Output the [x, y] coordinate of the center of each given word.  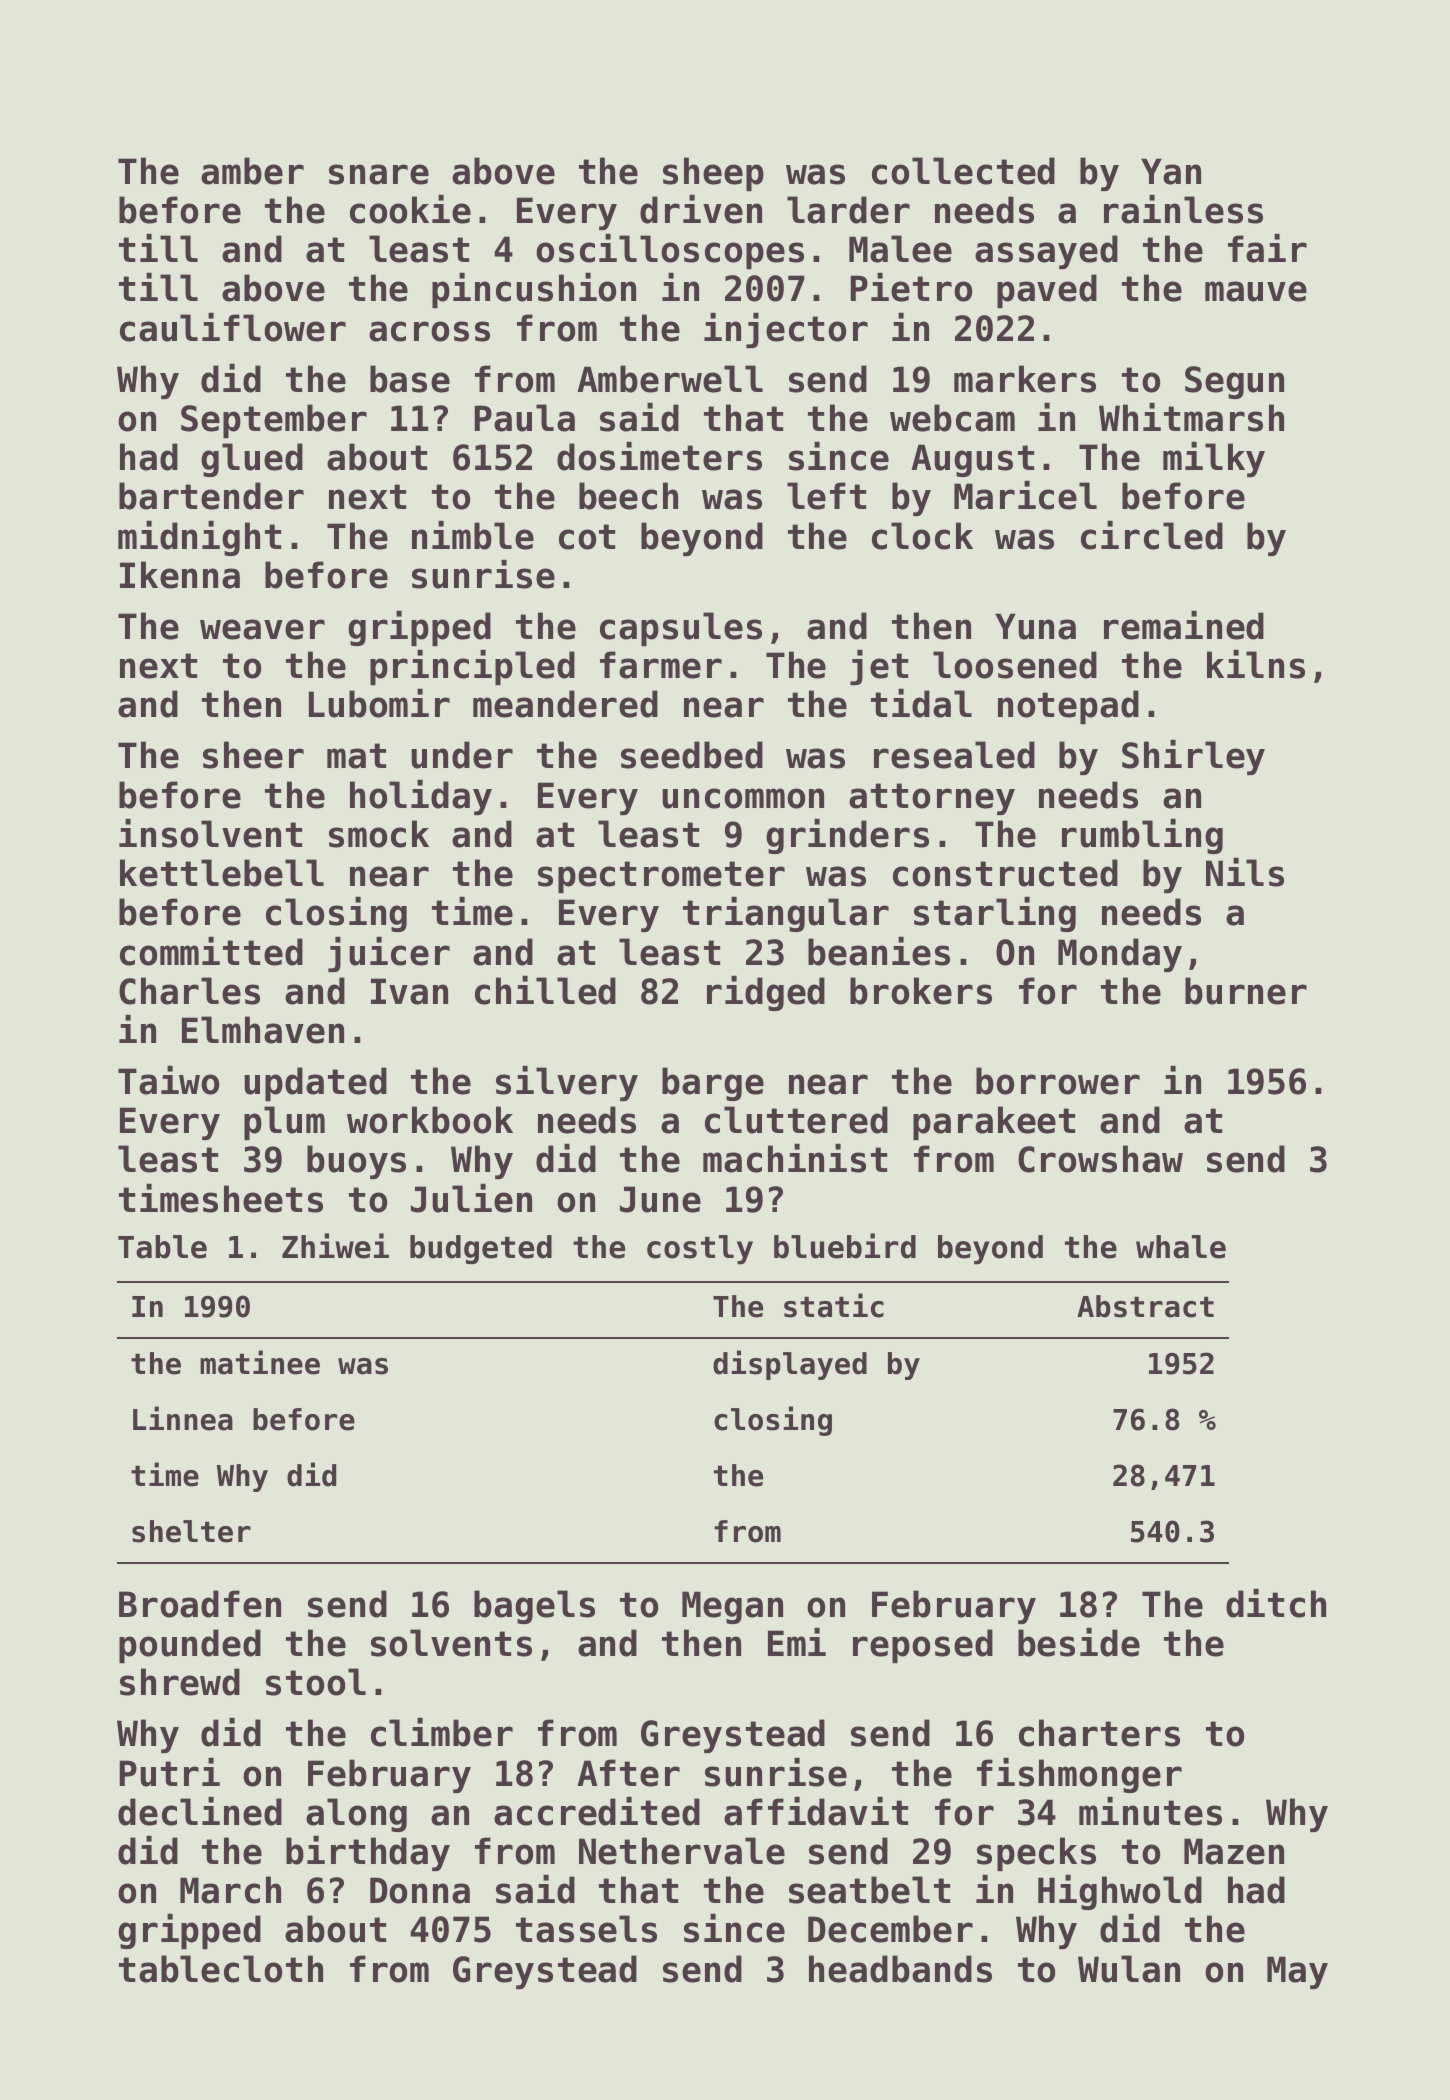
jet [879, 667]
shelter [191, 1531]
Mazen [1234, 1851]
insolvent [210, 833]
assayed [1046, 252]
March [230, 1890]
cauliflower [233, 327]
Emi [797, 1642]
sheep [713, 174]
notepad [1068, 707]
